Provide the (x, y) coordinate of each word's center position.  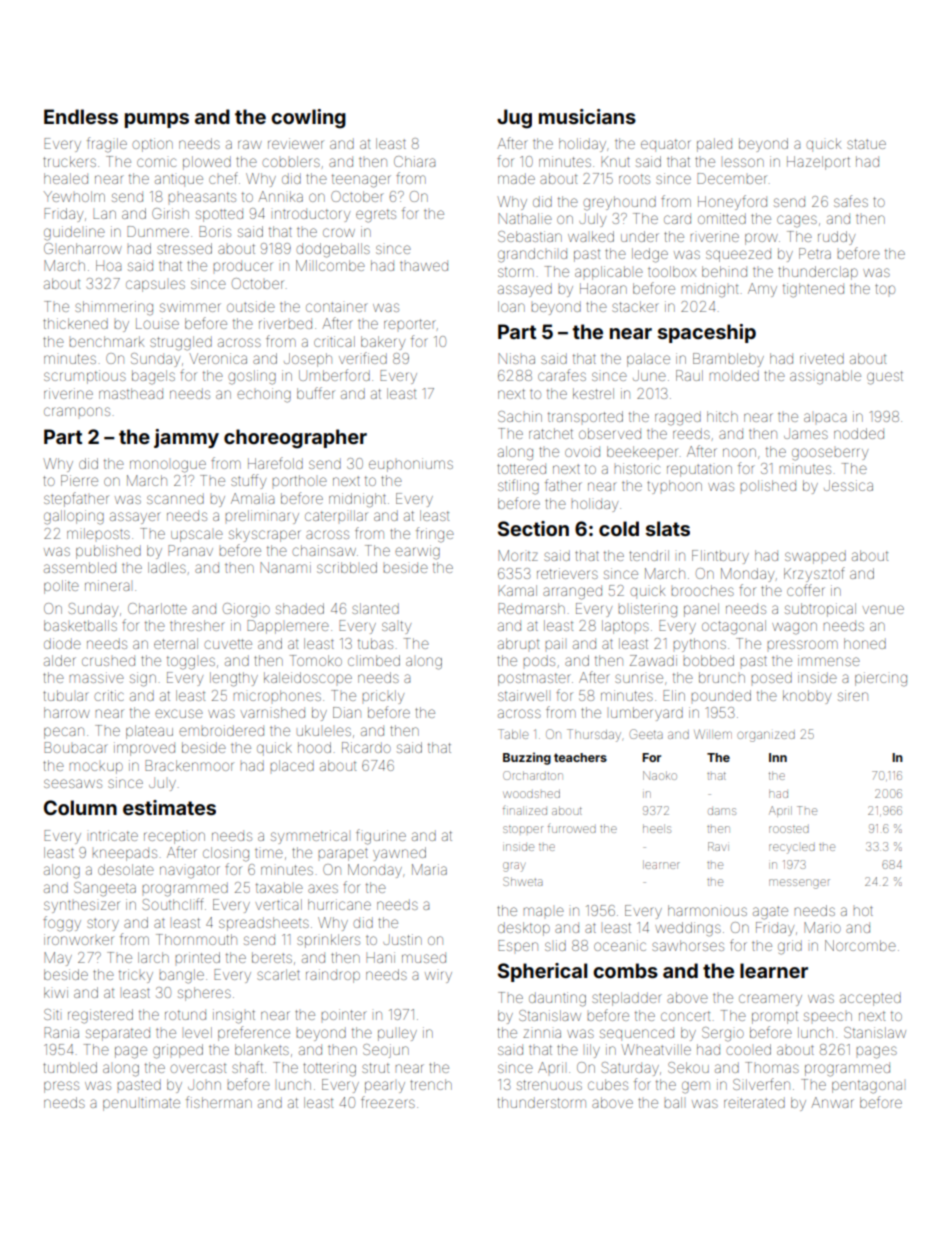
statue (866, 144)
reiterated (754, 1102)
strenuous (549, 1085)
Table (513, 734)
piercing (881, 679)
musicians (587, 116)
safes (851, 201)
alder (60, 660)
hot (863, 911)
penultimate (141, 1105)
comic (156, 162)
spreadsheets (264, 924)
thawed (424, 265)
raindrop (333, 976)
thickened (75, 323)
